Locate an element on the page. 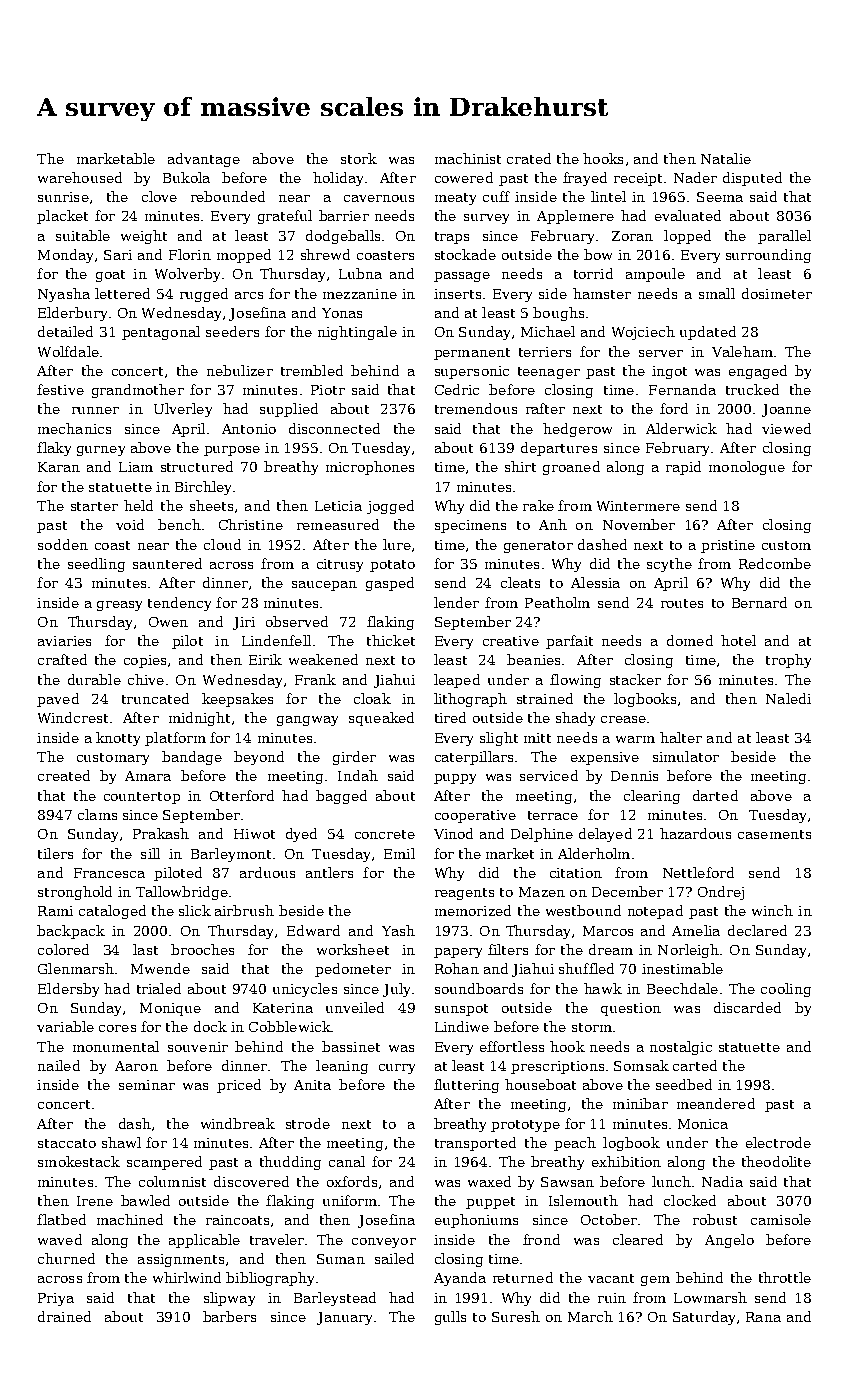 The width and height of the image is (849, 1400). Natalie is located at coordinates (726, 158).
